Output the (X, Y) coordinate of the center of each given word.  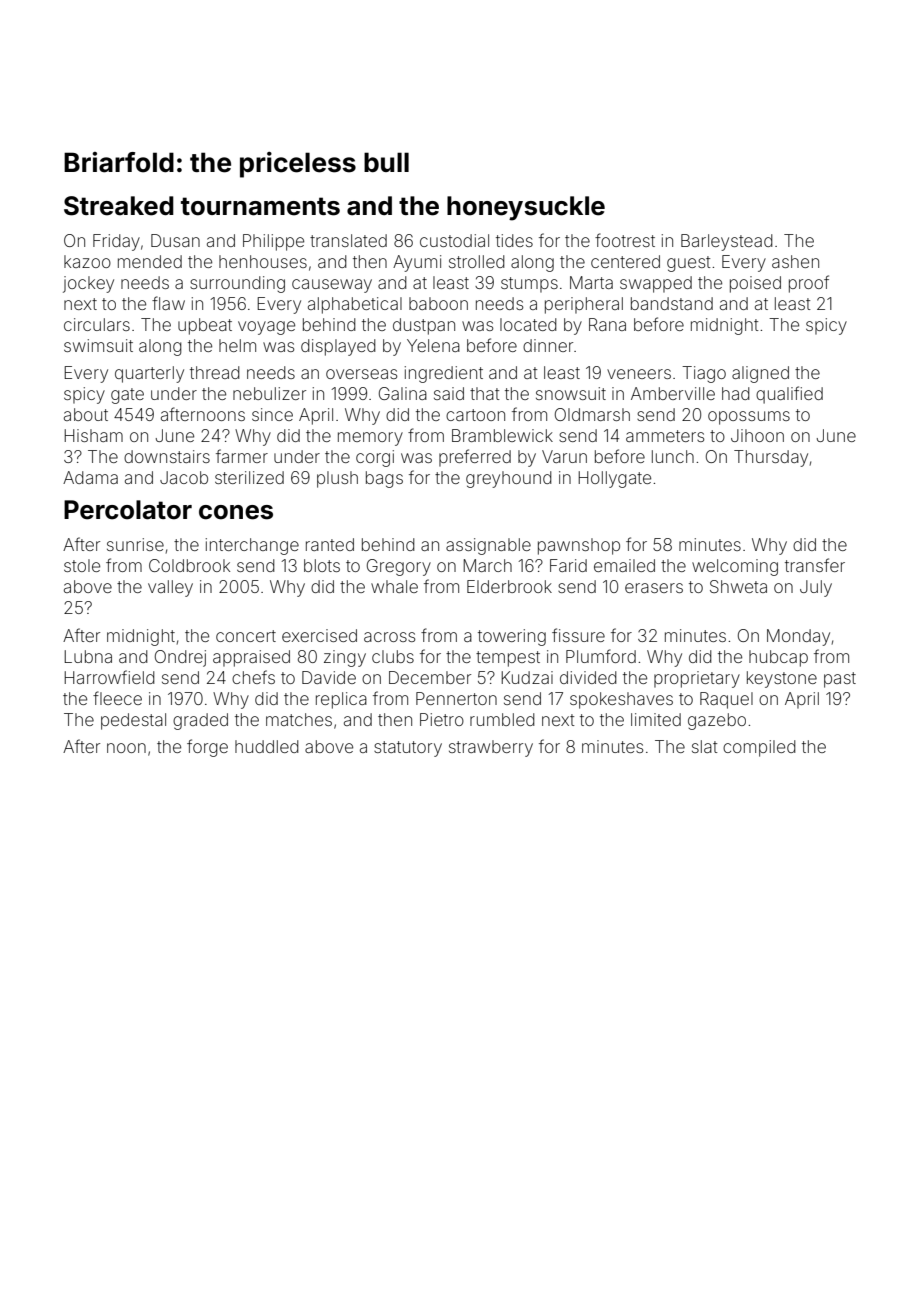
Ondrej (180, 658)
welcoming (735, 567)
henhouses (263, 261)
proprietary (697, 679)
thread (215, 372)
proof (809, 284)
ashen (795, 261)
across (389, 637)
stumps (529, 285)
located (528, 324)
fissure (578, 635)
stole (82, 565)
